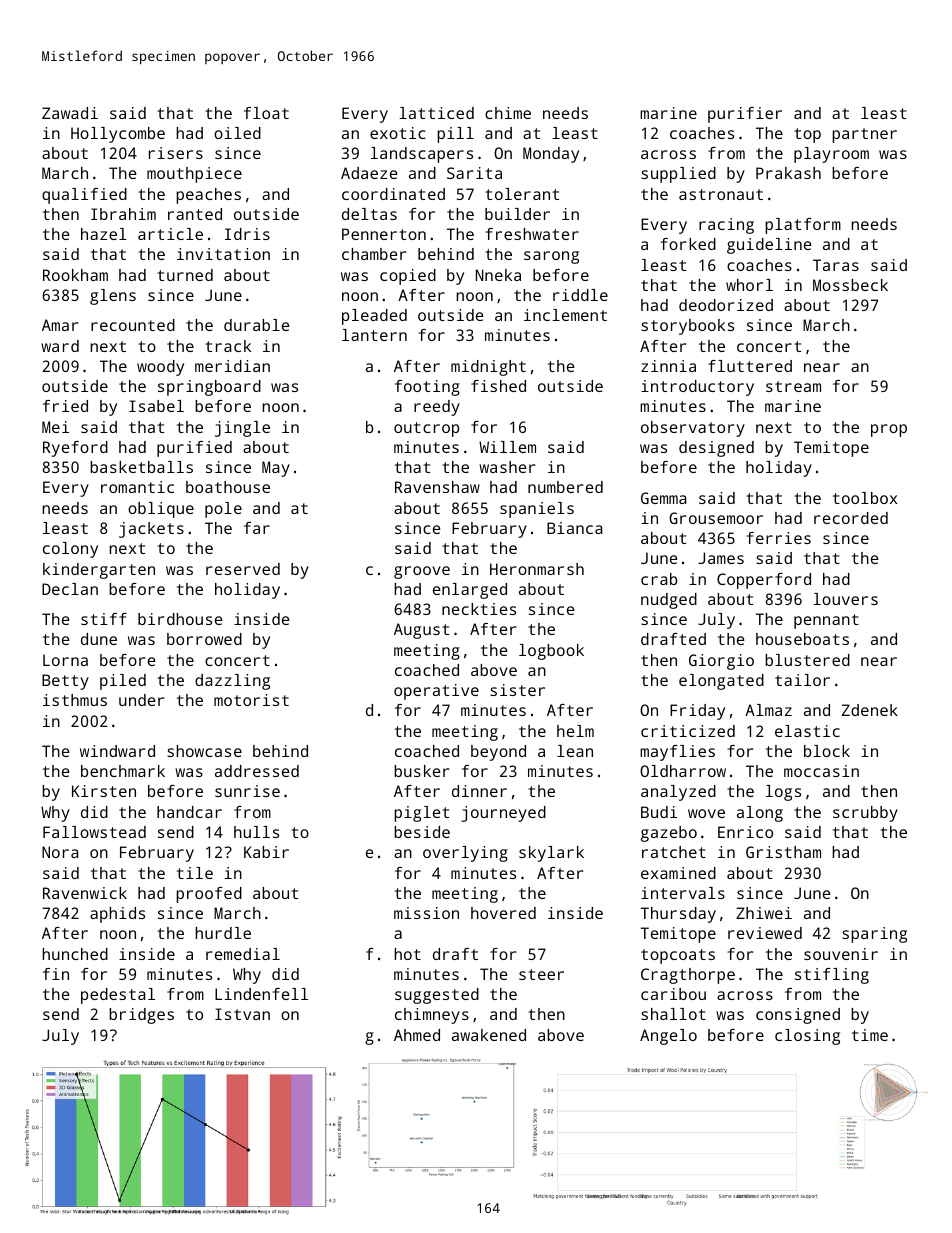  I want to click on pedestal, so click(118, 996).
